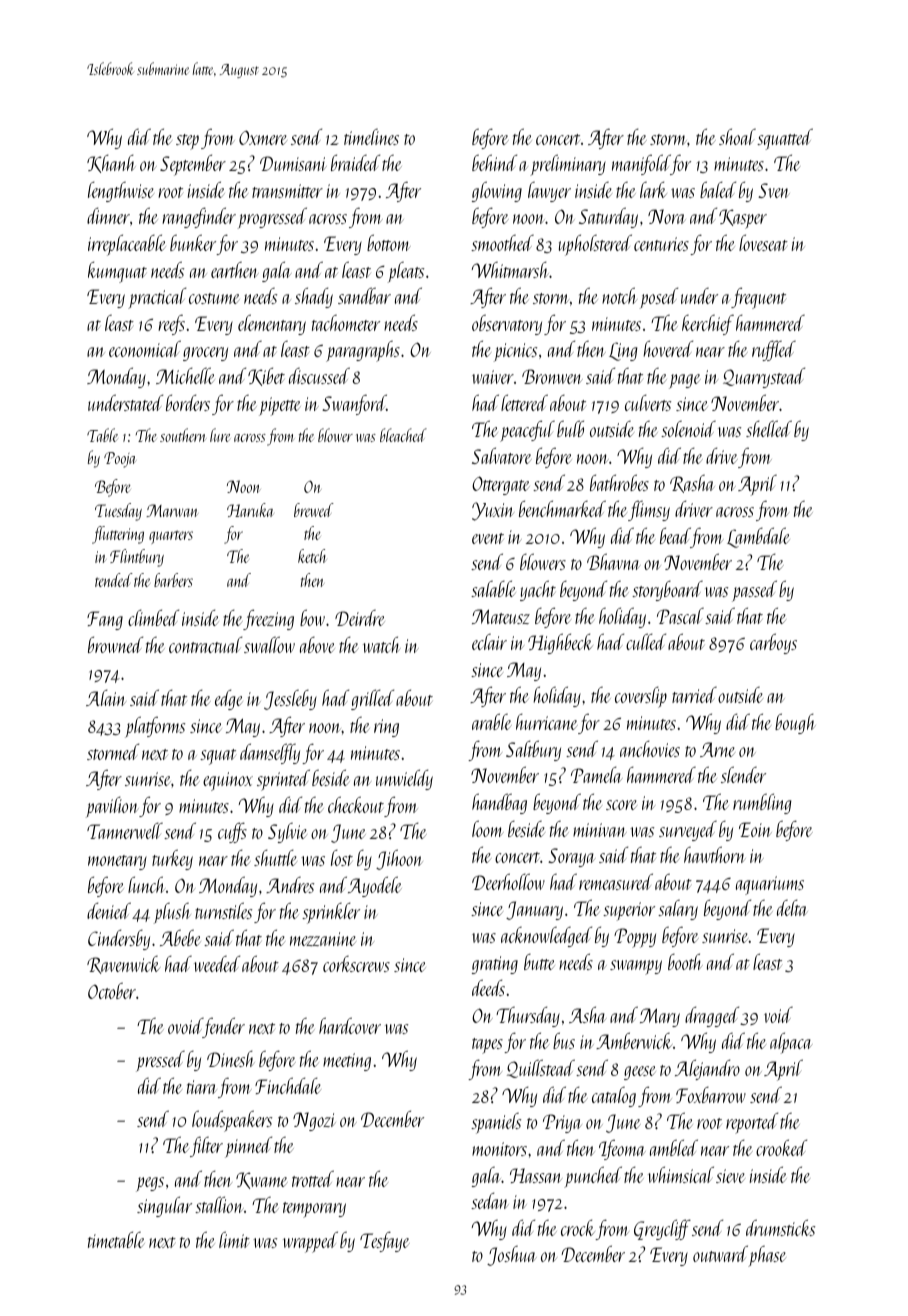  Describe the element at coordinates (268, 619) in the image. I see `freezing` at that location.
